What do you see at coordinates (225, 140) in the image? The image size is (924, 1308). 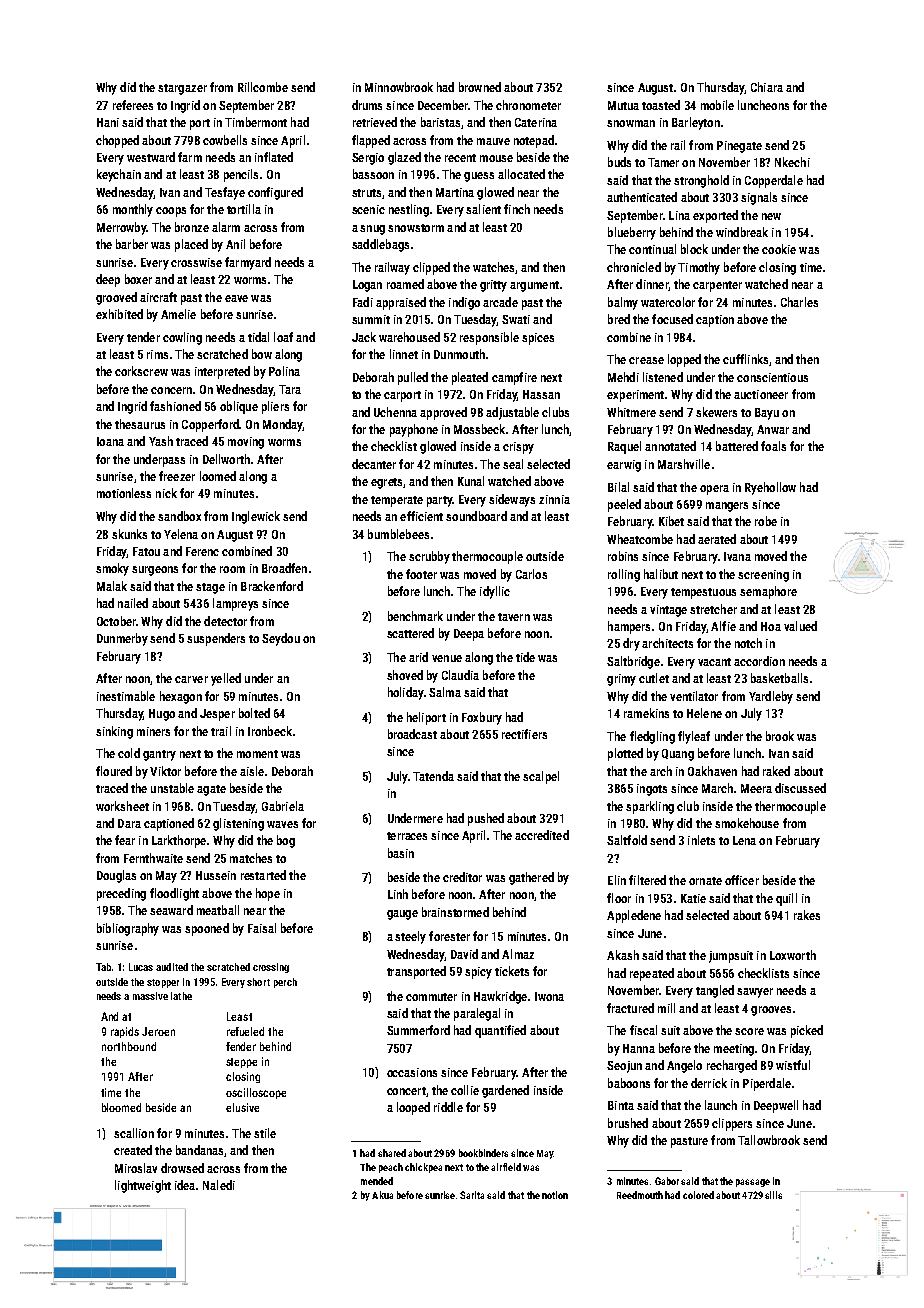 I see `cowbells` at bounding box center [225, 140].
